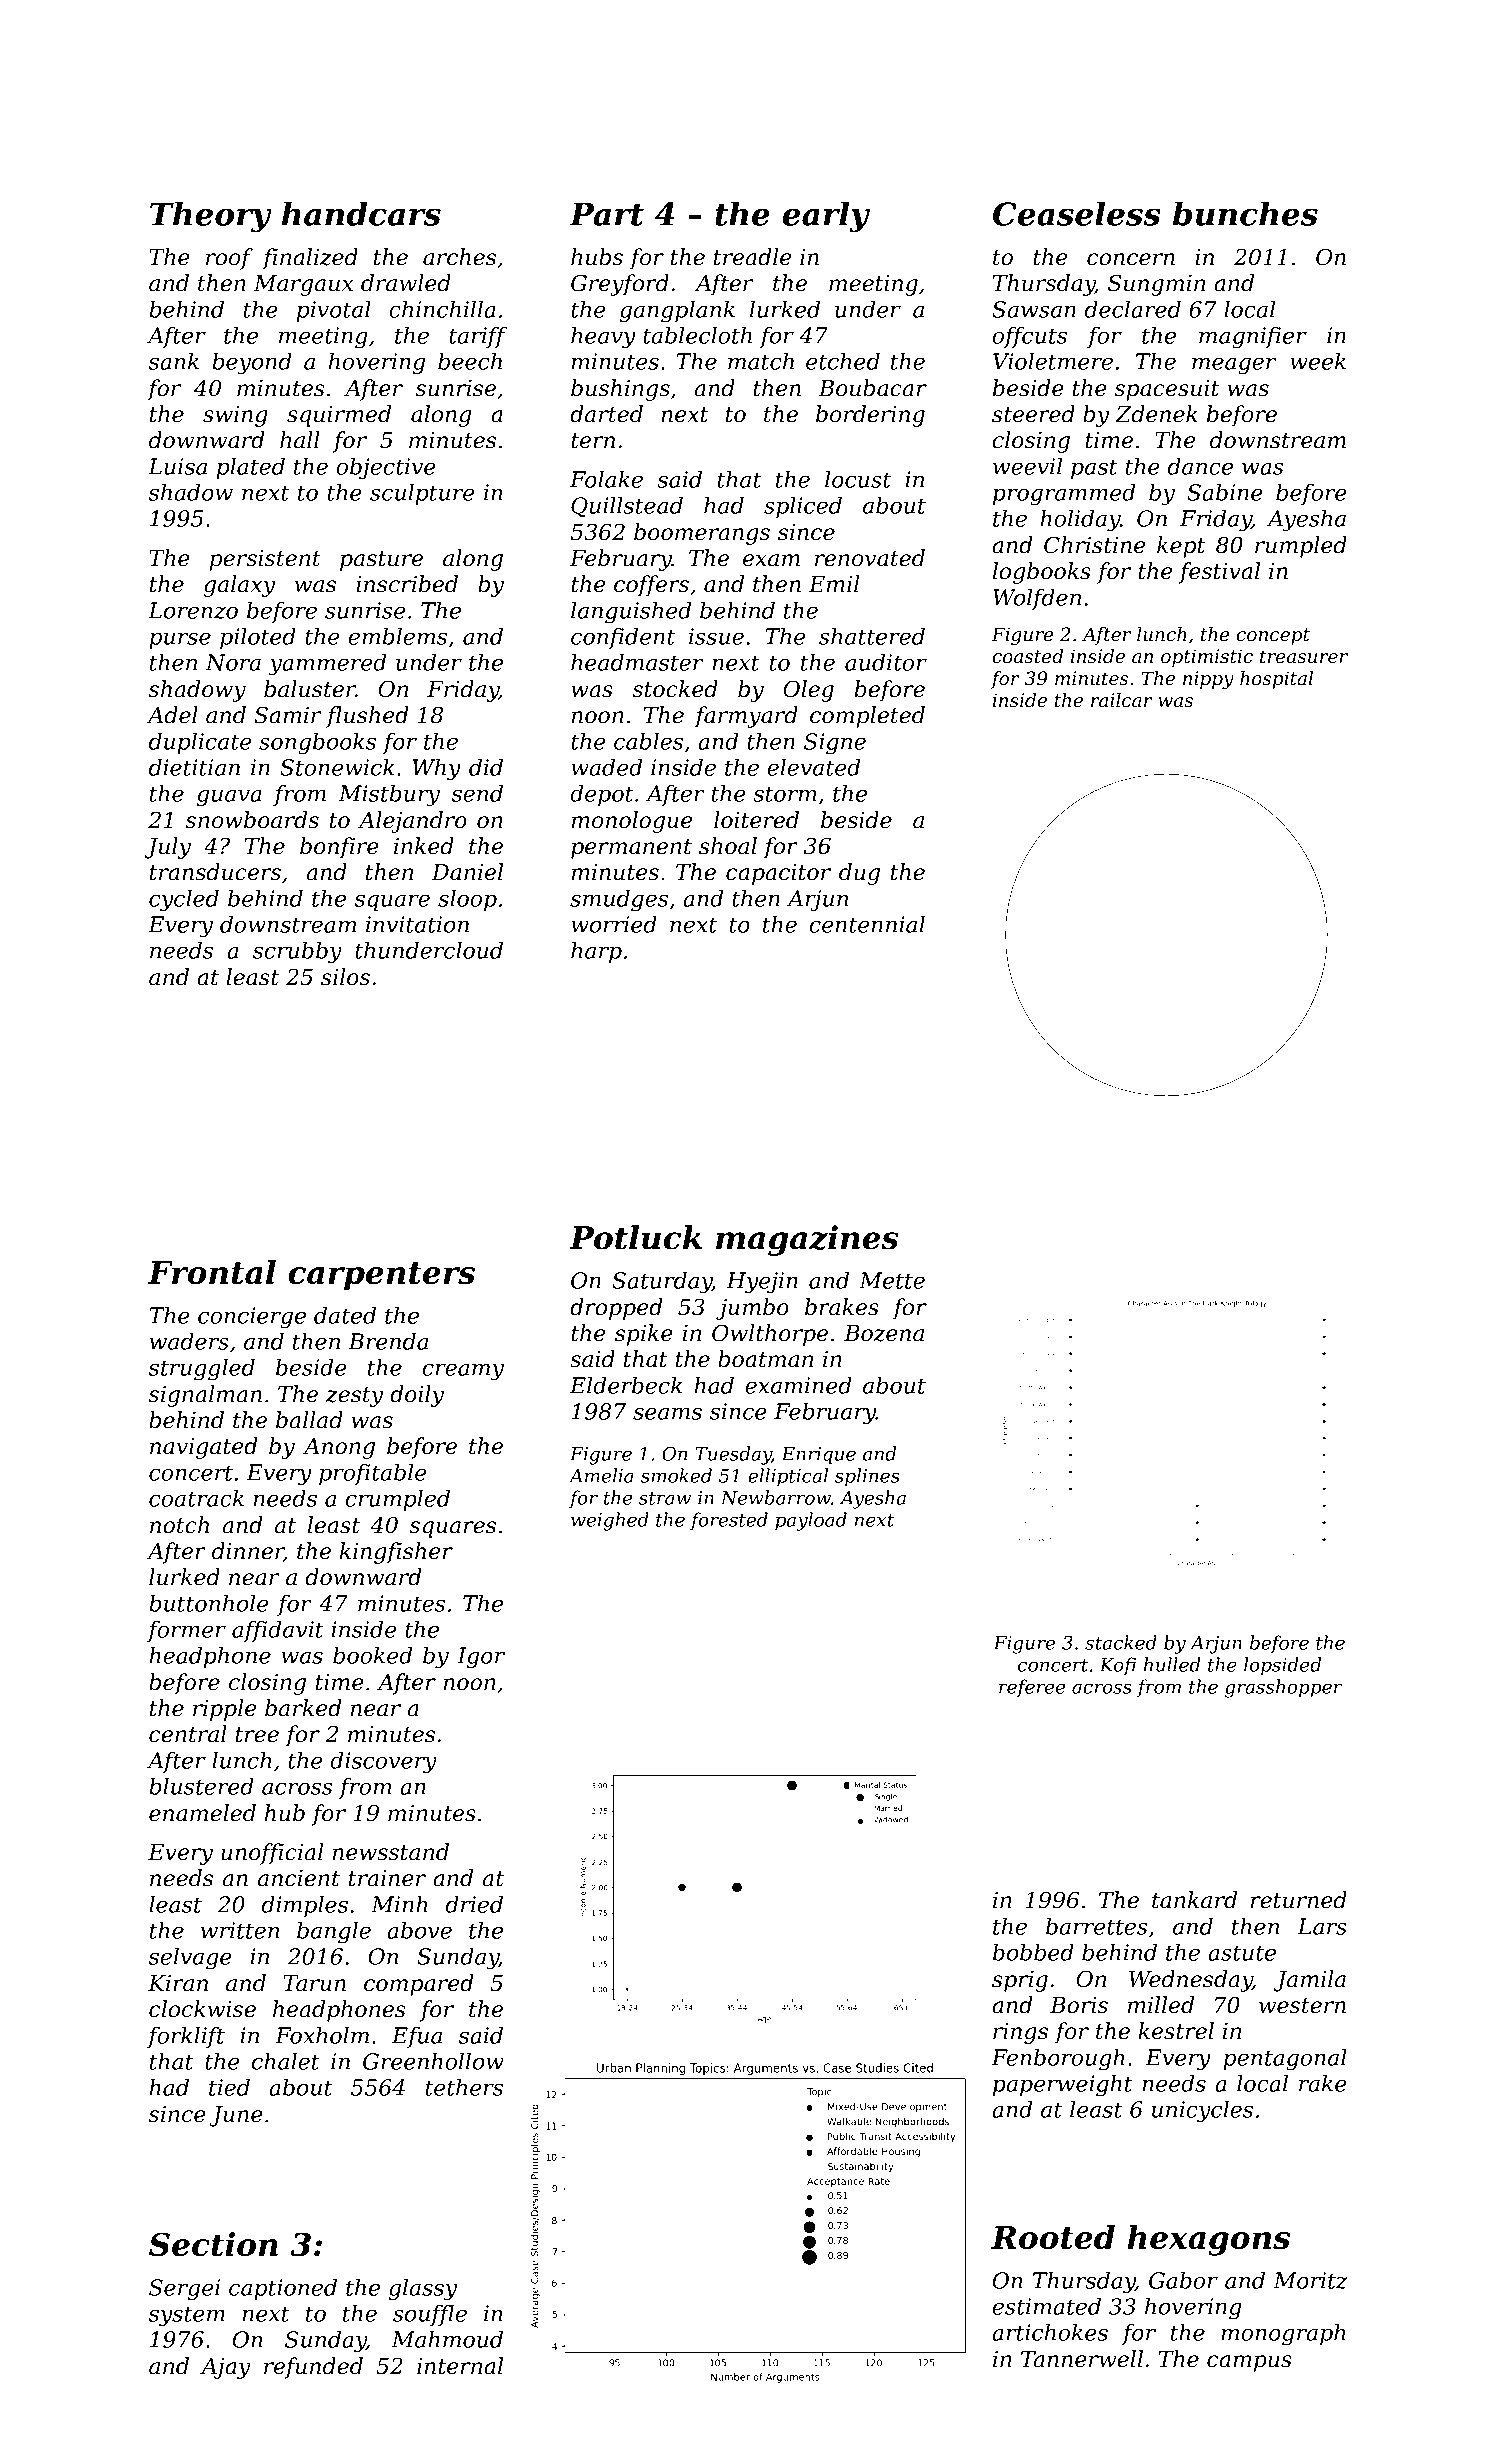  Describe the element at coordinates (884, 1333) in the screenshot. I see `Bozena` at that location.
